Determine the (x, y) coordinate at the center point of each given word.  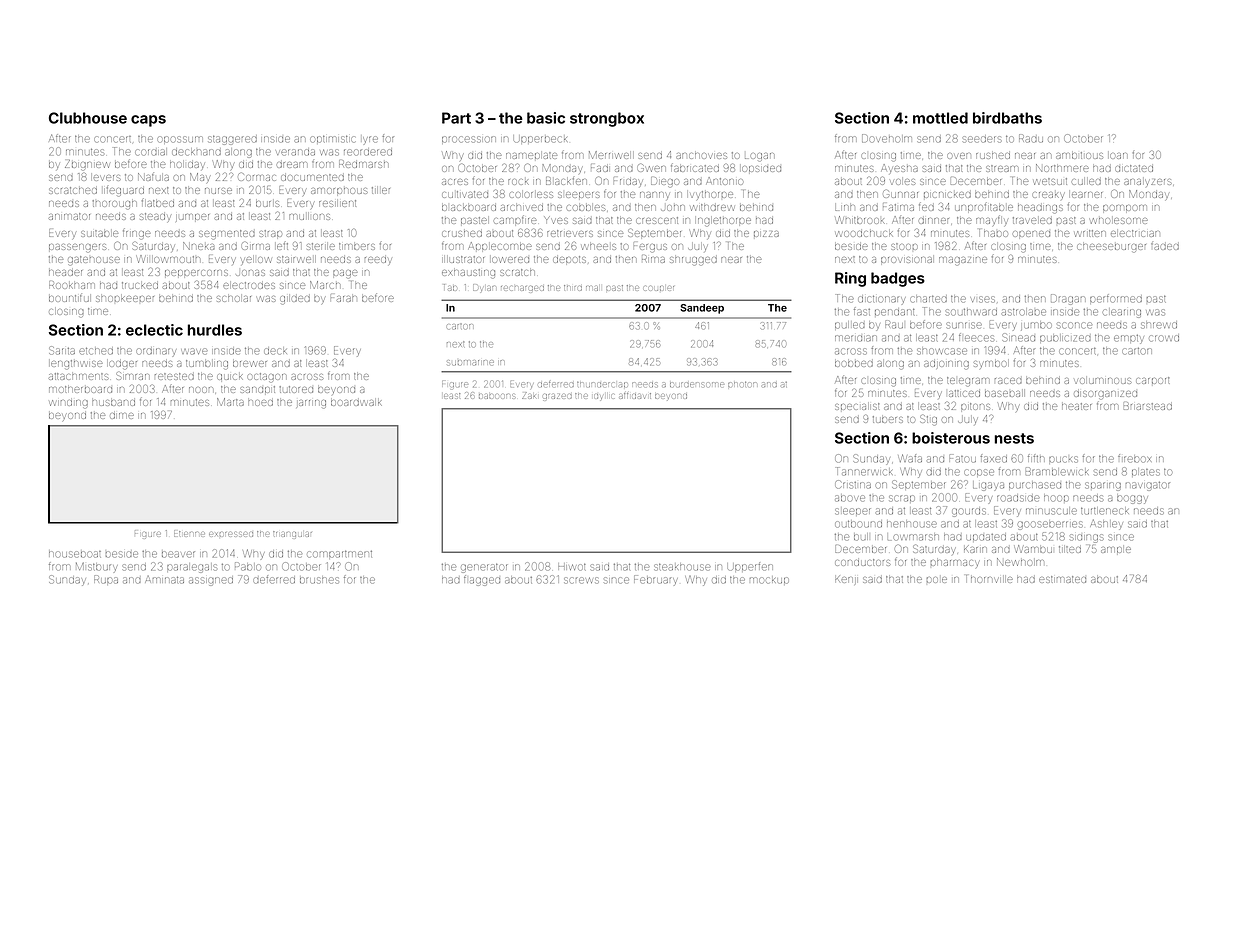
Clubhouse (88, 118)
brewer (250, 364)
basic (546, 118)
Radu (1031, 138)
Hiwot (572, 567)
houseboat (75, 554)
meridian (856, 338)
